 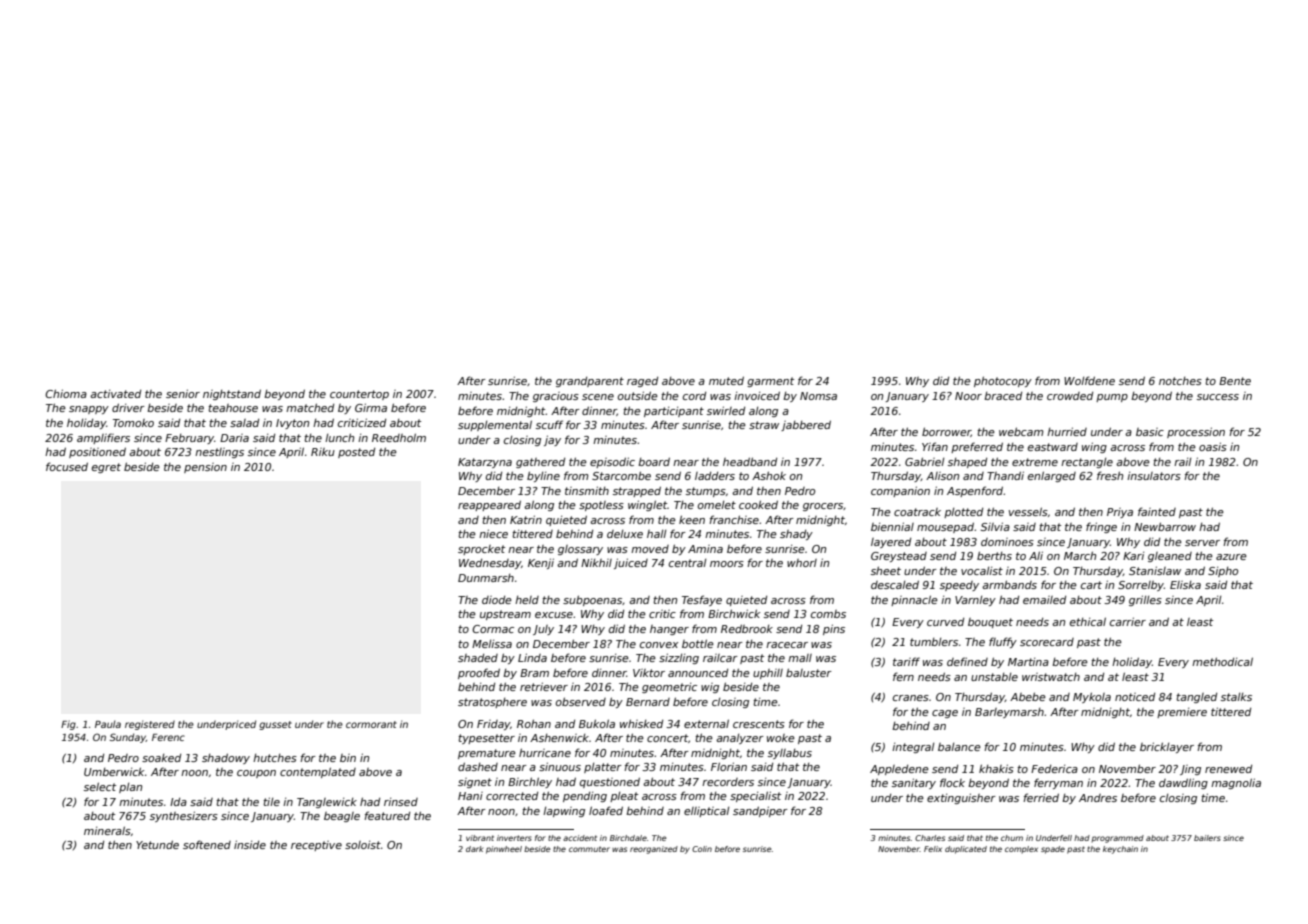 What do you see at coordinates (1235, 381) in the page?
I see `Bente` at bounding box center [1235, 381].
